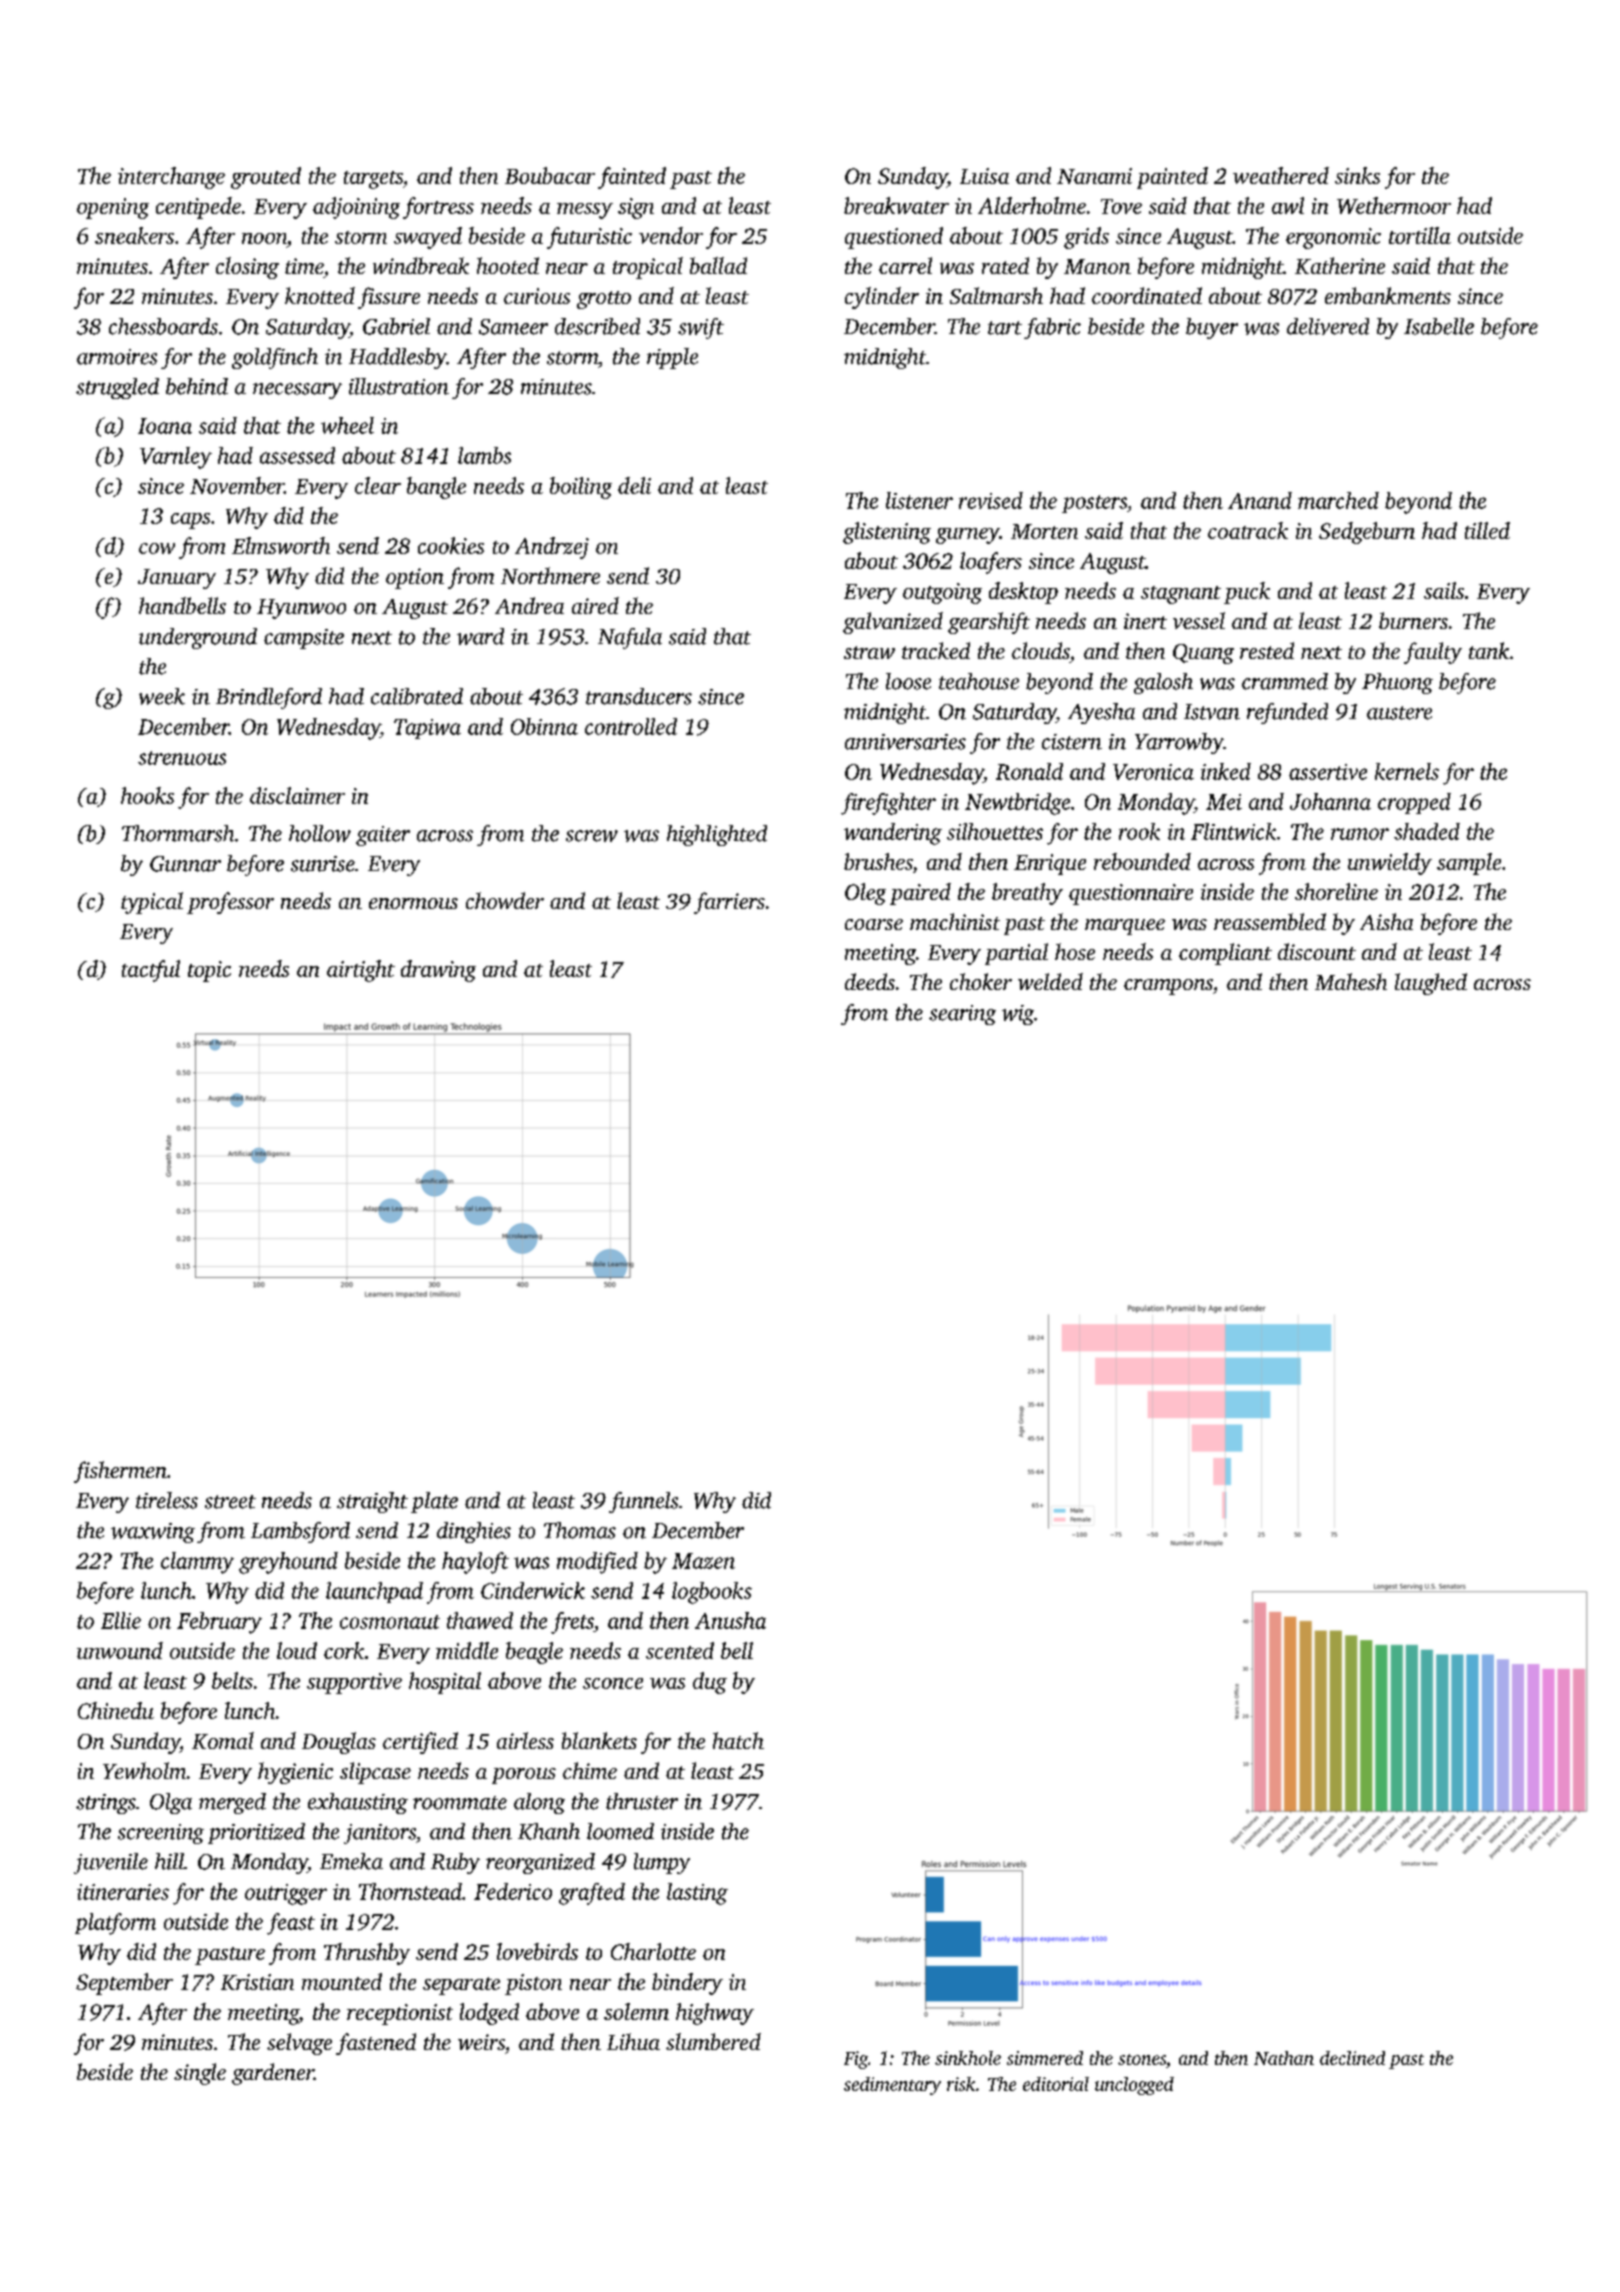  What do you see at coordinates (896, 205) in the screenshot?
I see `breakwater` at bounding box center [896, 205].
